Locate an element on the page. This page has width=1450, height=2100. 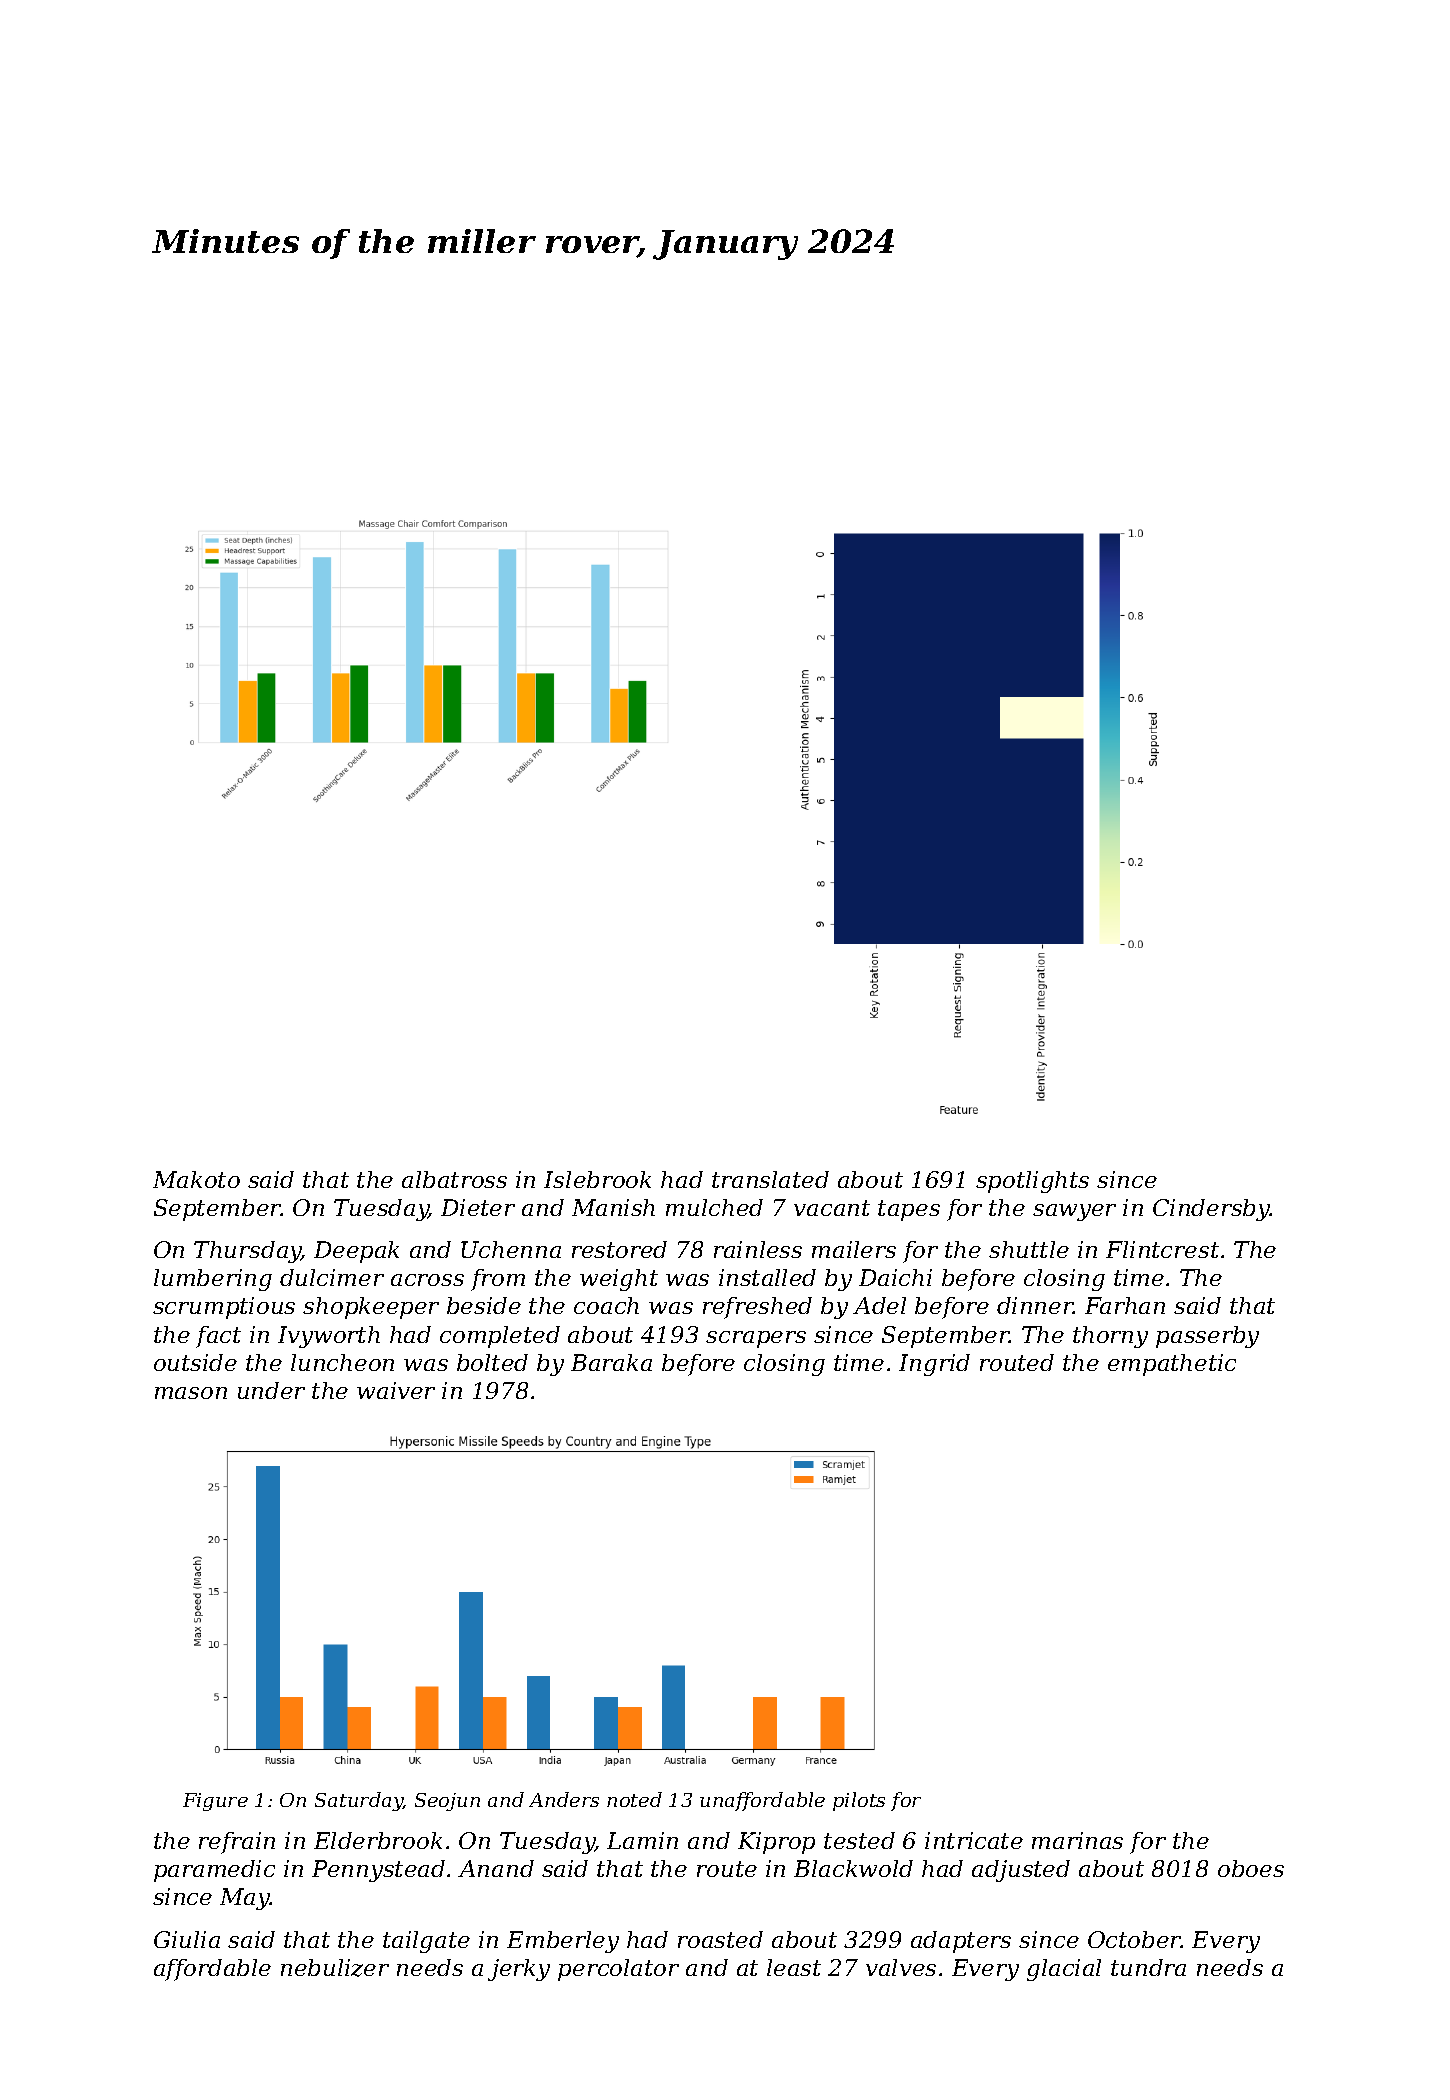
pilots is located at coordinates (859, 1801).
